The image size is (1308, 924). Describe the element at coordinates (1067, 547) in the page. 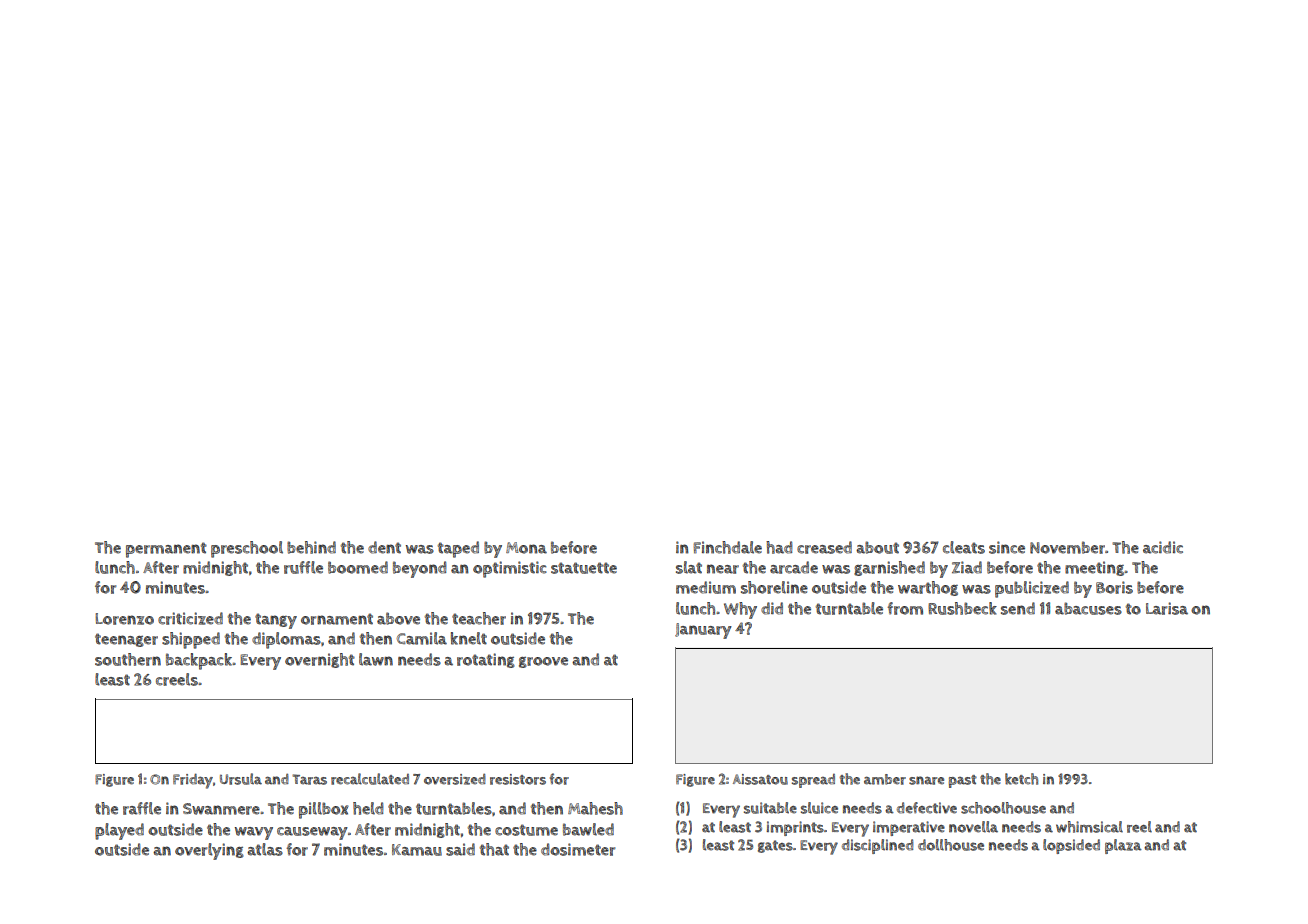

I see `November` at that location.
